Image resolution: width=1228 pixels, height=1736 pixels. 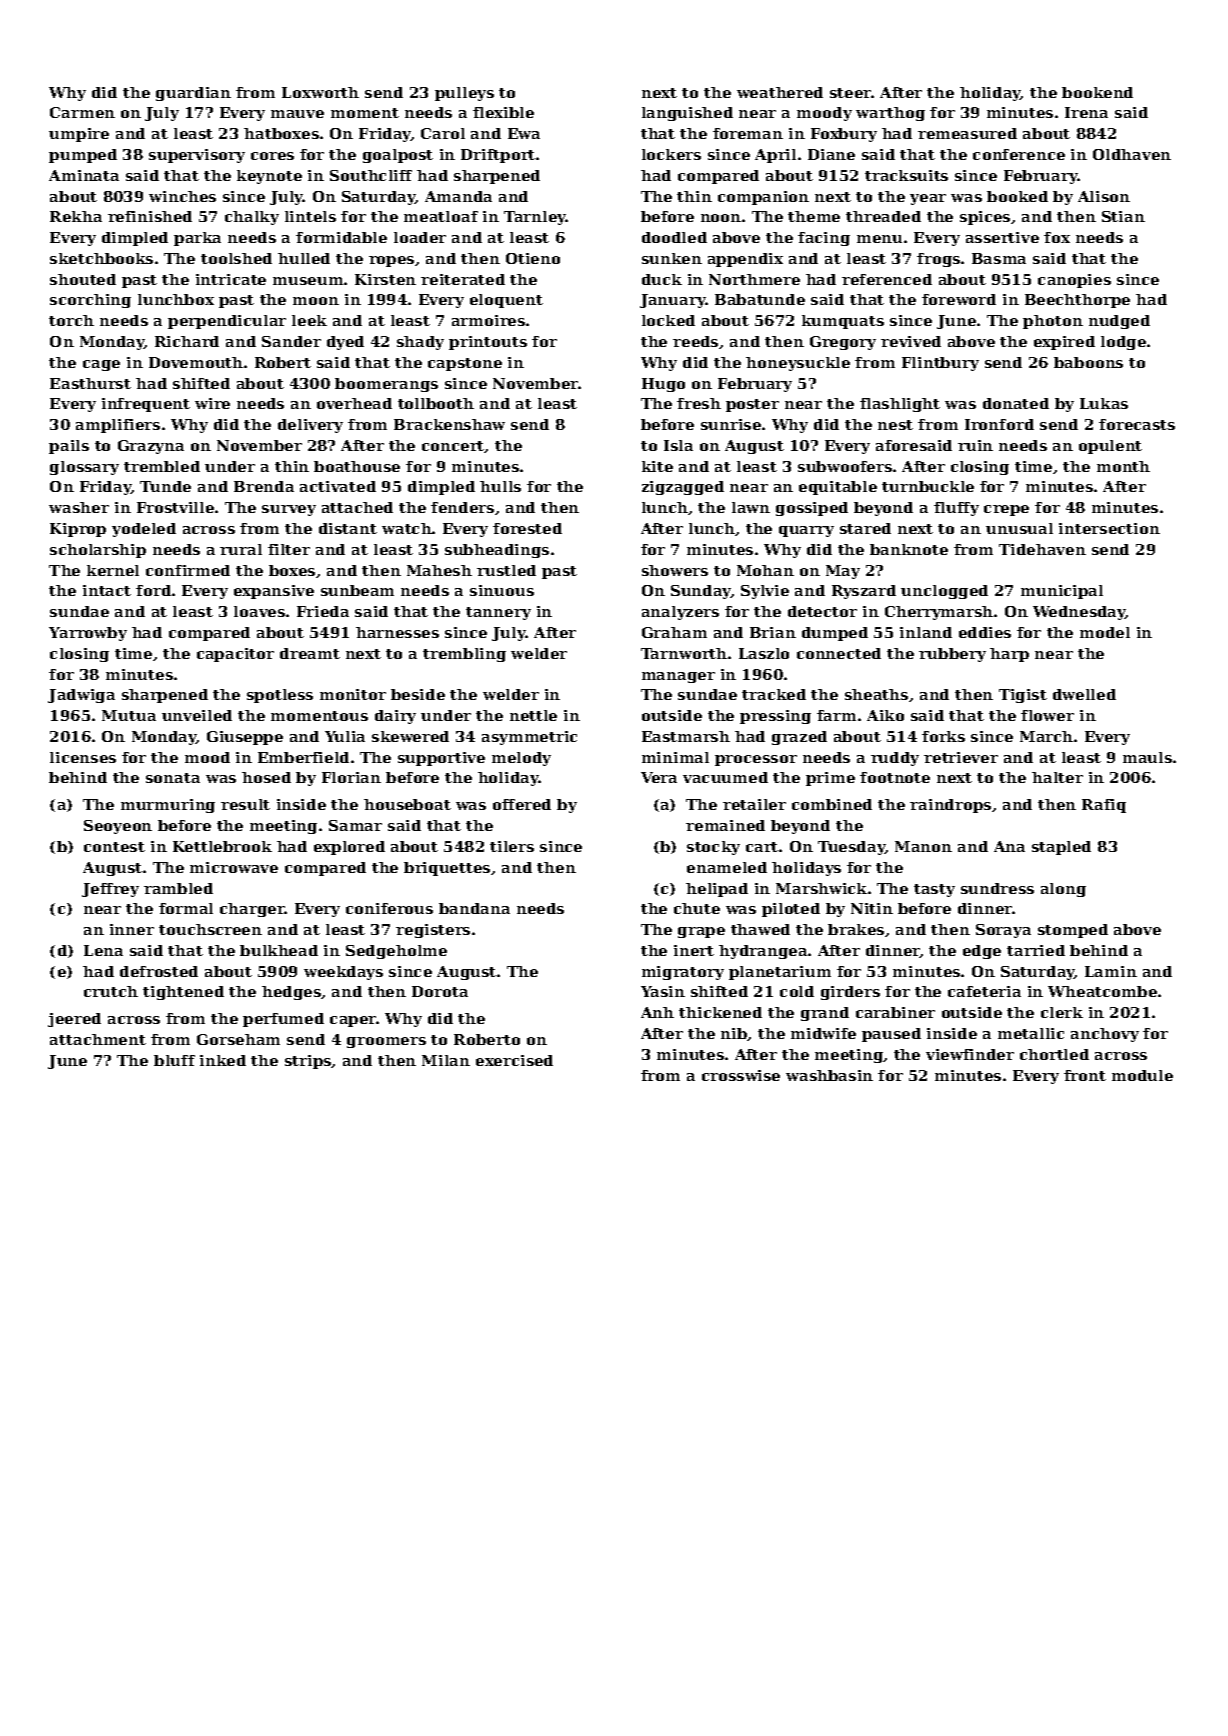 I want to click on Flintbury, so click(x=940, y=364).
